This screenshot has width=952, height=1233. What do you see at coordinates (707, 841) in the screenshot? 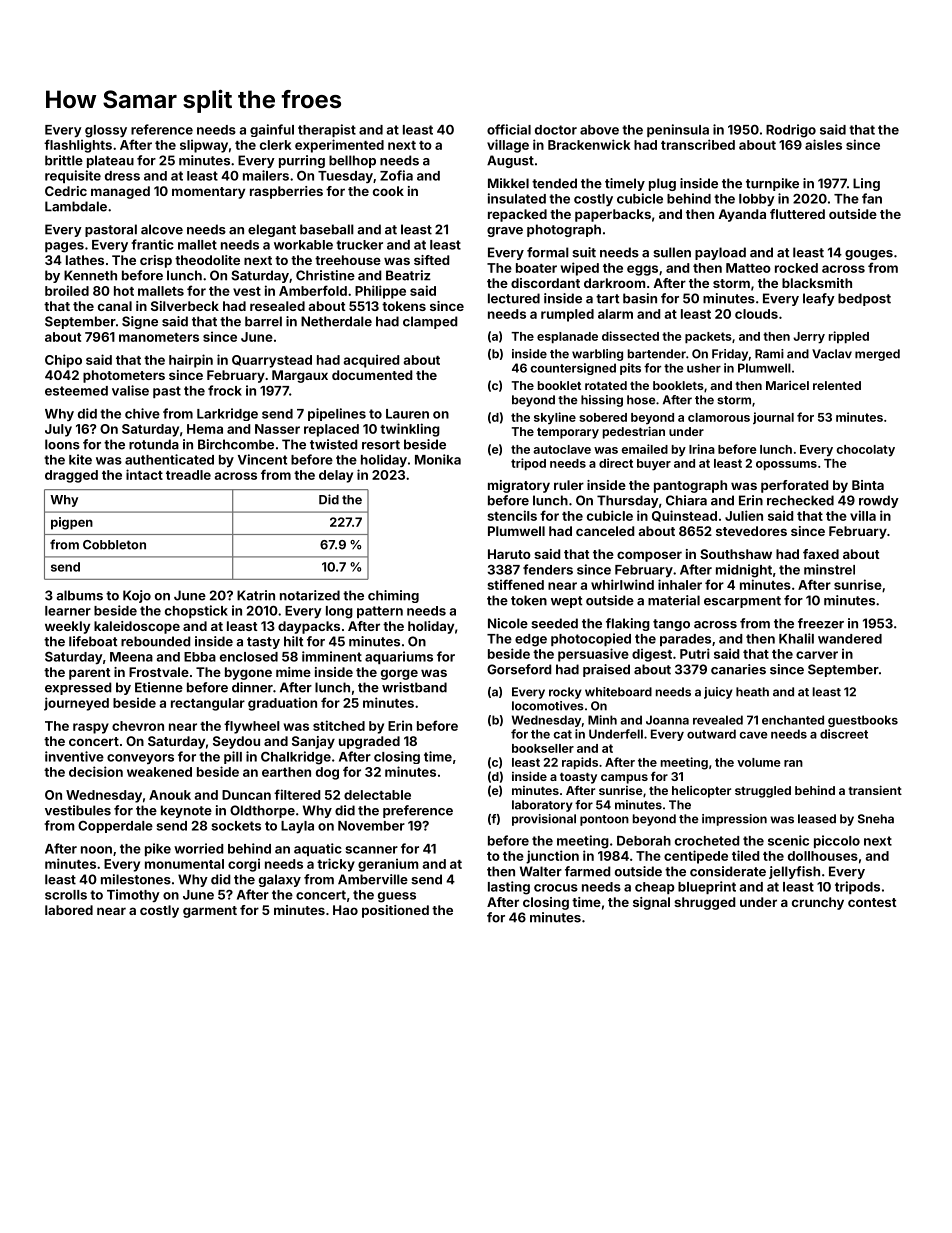
I see `crocheted` at bounding box center [707, 841].
